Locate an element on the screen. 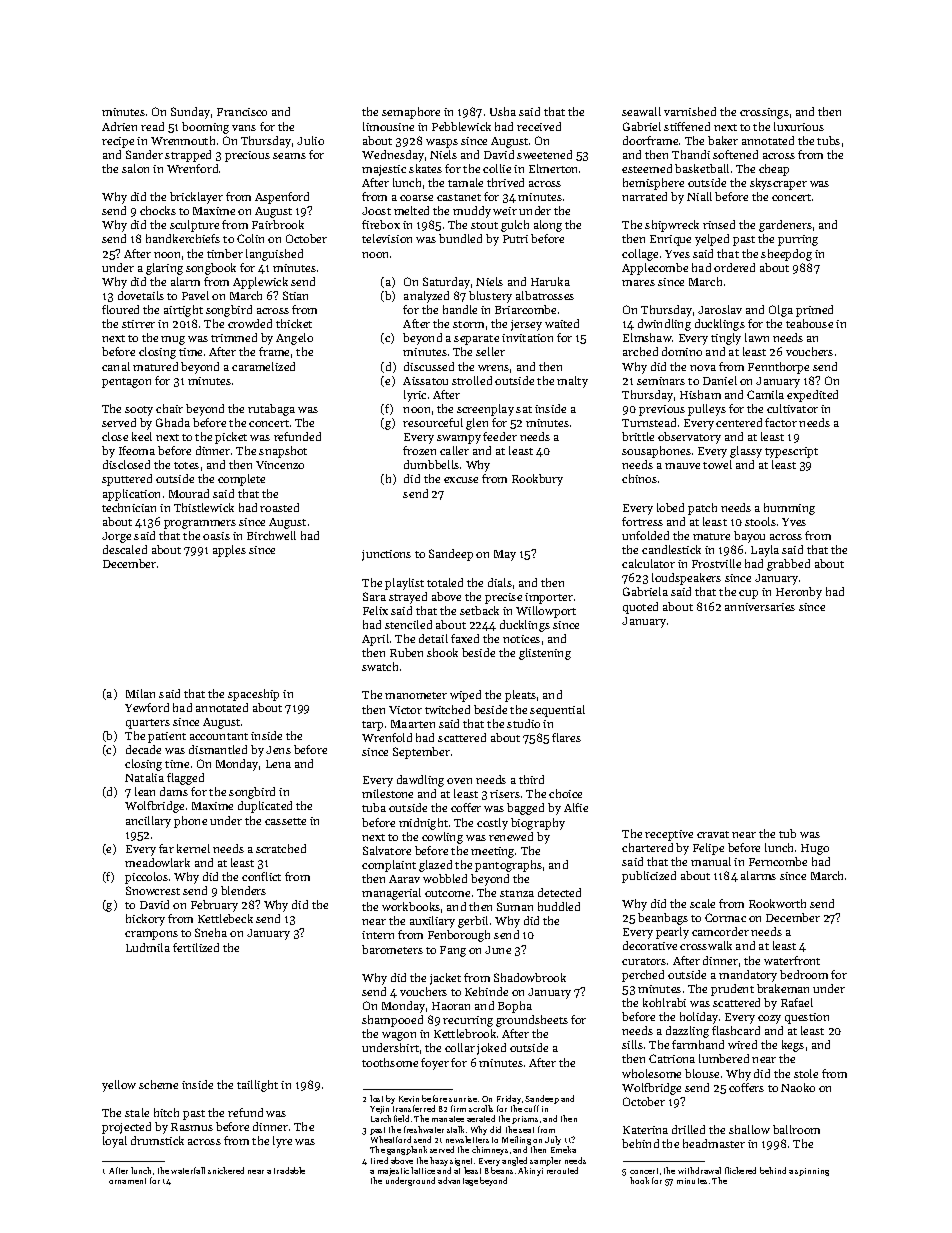 The height and width of the screenshot is (1233, 952). Milan is located at coordinates (140, 693).
